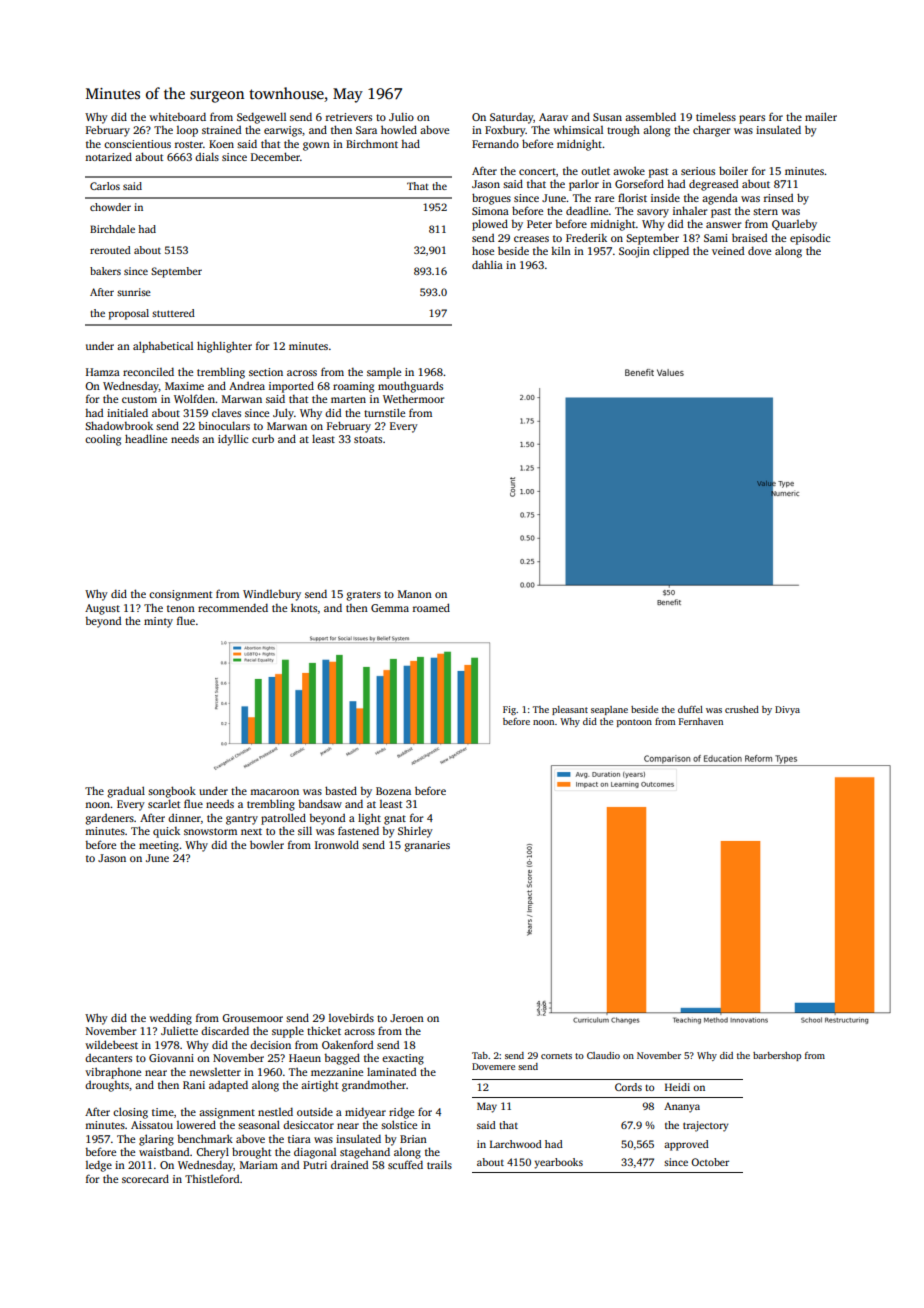  I want to click on stoats, so click(368, 439).
